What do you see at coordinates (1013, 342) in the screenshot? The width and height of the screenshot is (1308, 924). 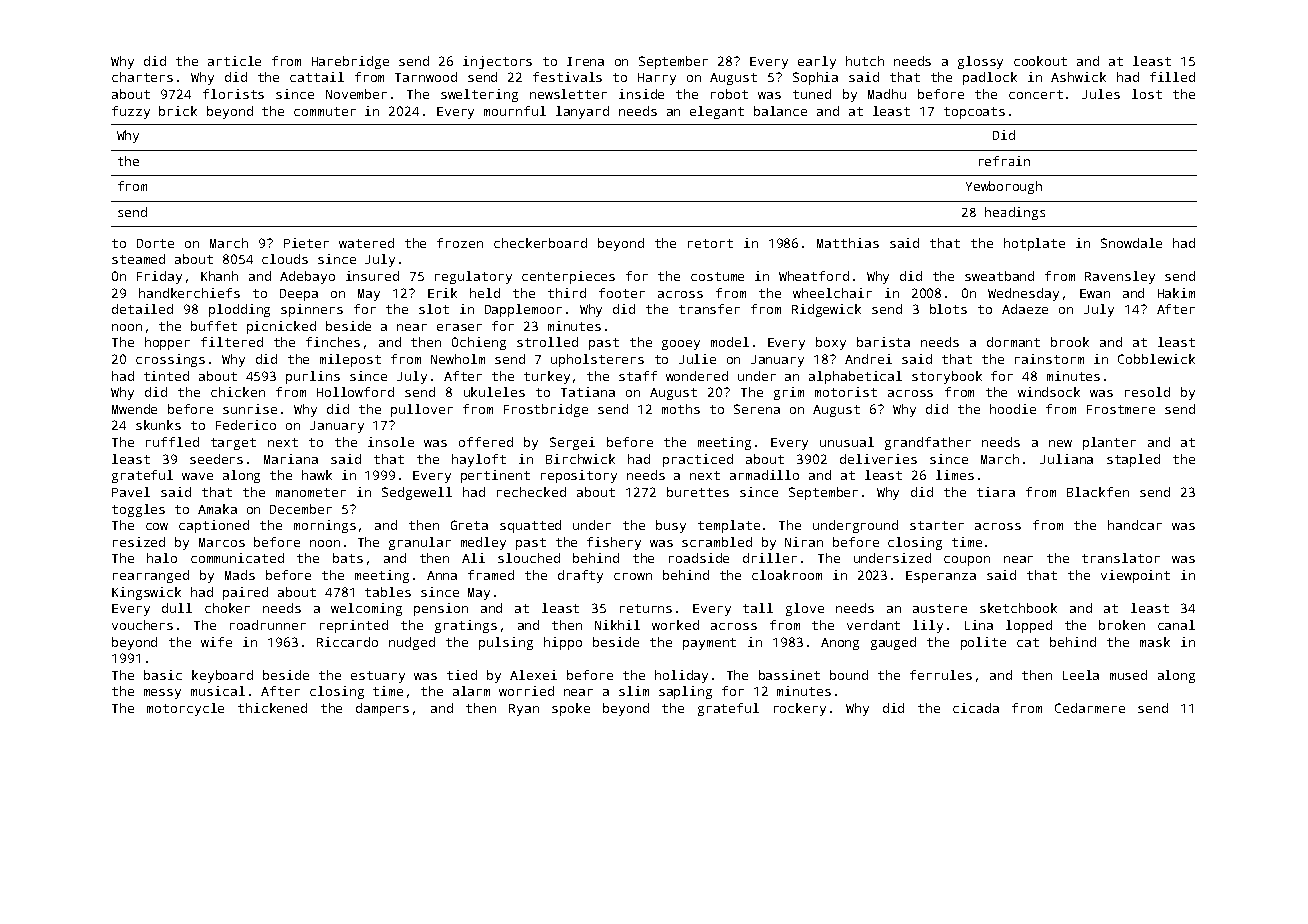 I see `dormant` at bounding box center [1013, 342].
